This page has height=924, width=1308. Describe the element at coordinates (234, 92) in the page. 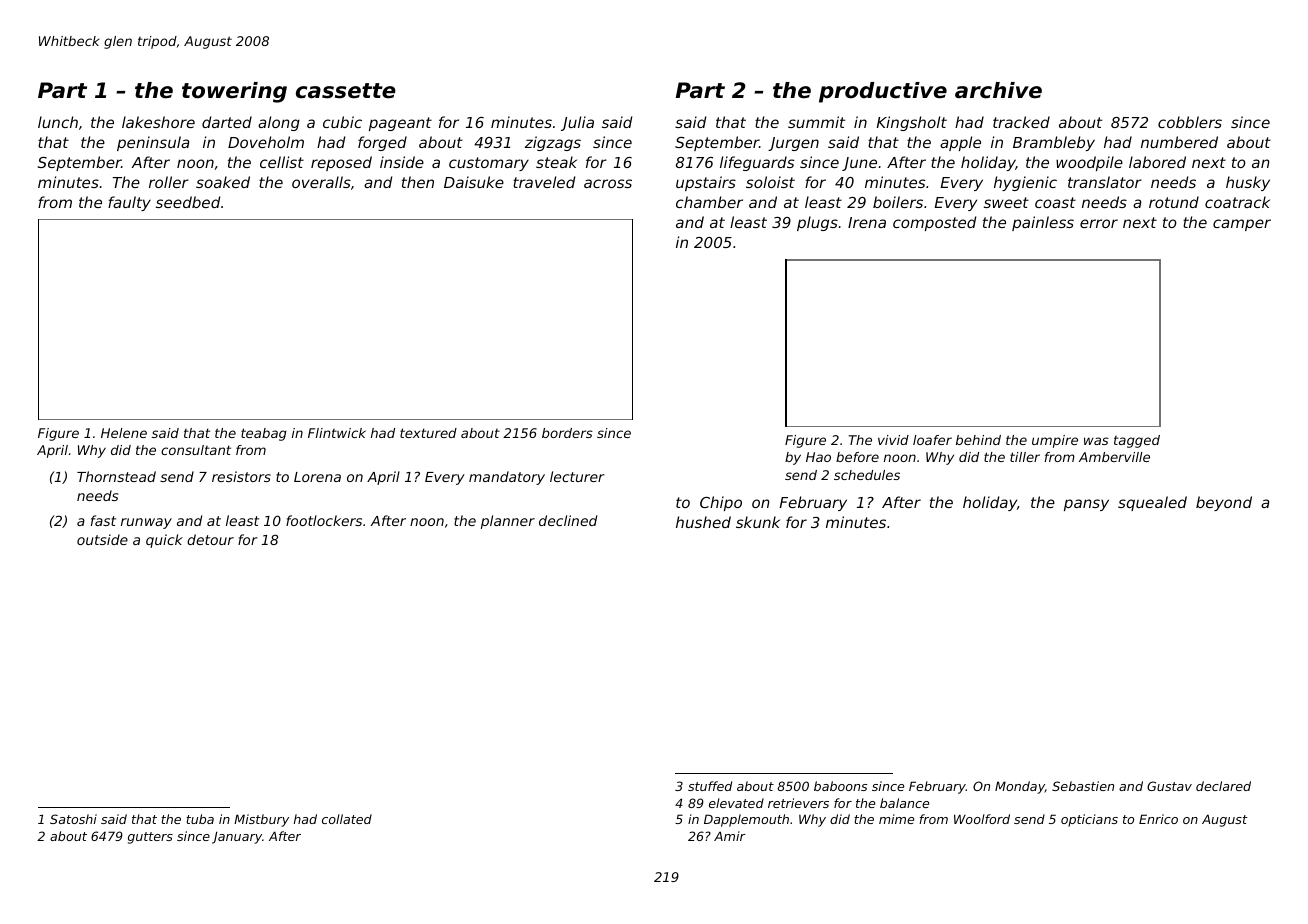

I see `towering` at that location.
